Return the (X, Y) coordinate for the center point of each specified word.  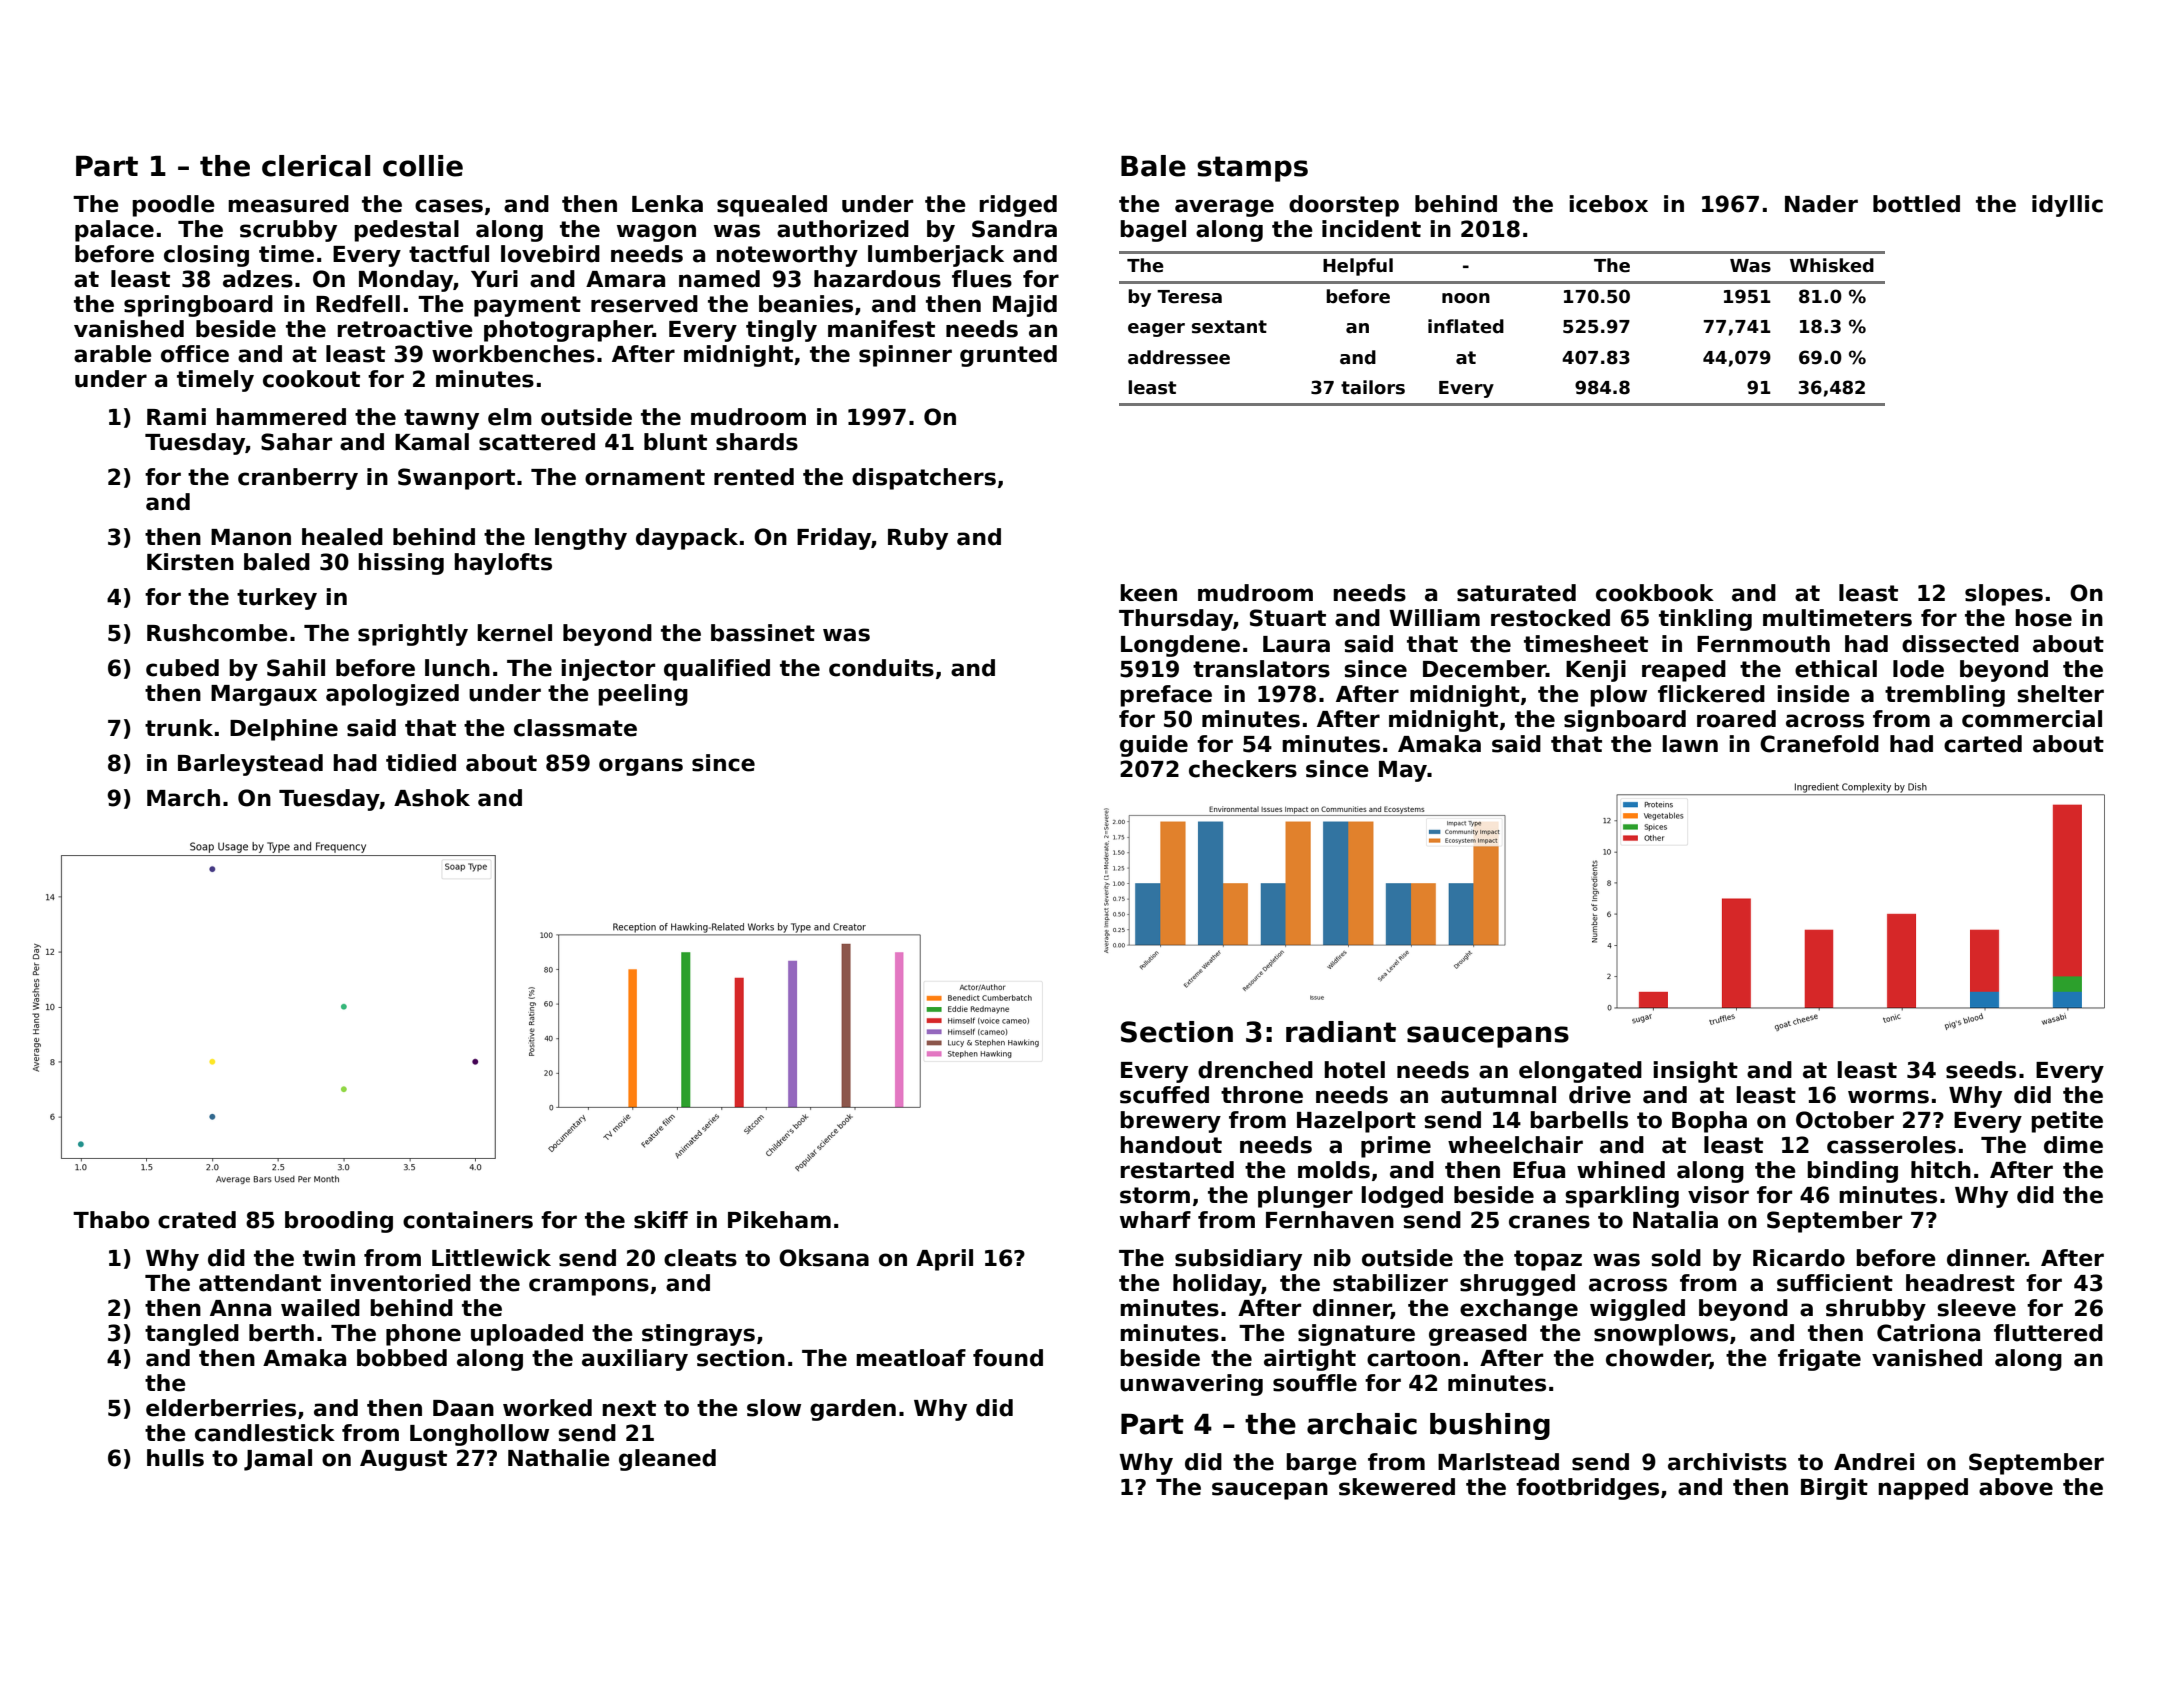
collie (423, 166)
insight (1695, 1072)
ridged (1018, 206)
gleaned (667, 1460)
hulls (175, 1458)
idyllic (2067, 206)
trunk (179, 728)
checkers (1243, 769)
